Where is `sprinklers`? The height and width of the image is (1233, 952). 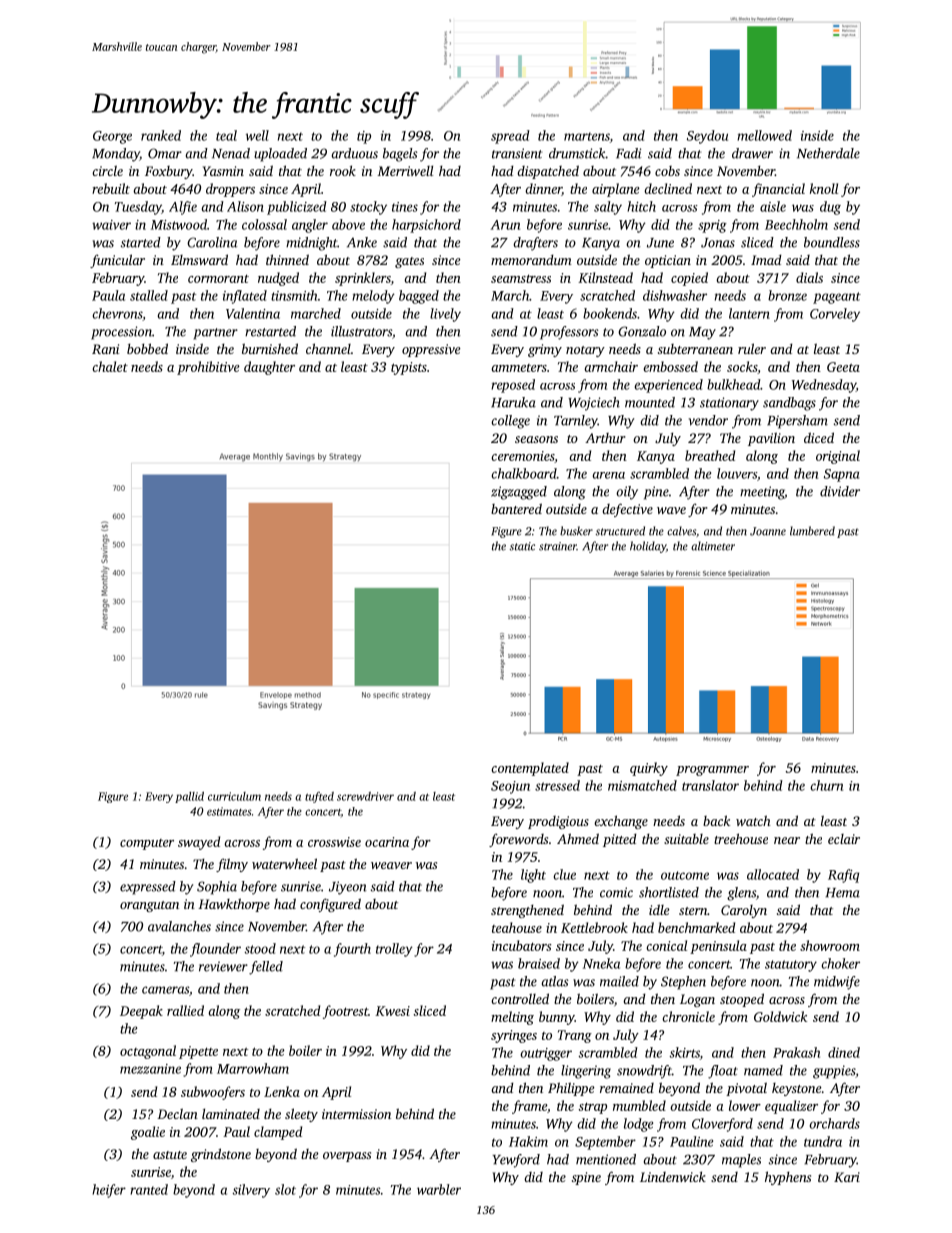
sprinklers is located at coordinates (363, 279).
